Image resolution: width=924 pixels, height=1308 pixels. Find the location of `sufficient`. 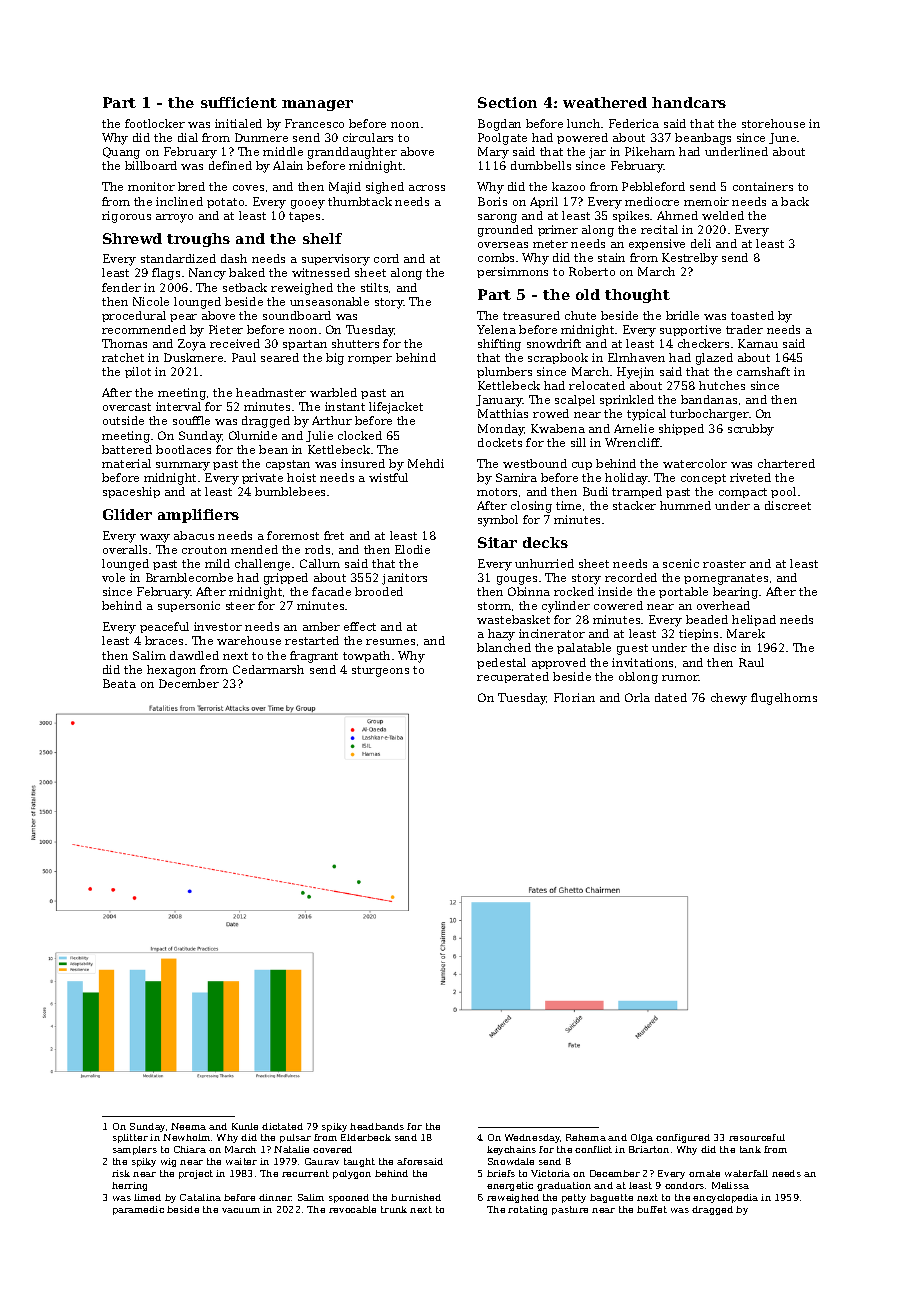

sufficient is located at coordinates (239, 102).
